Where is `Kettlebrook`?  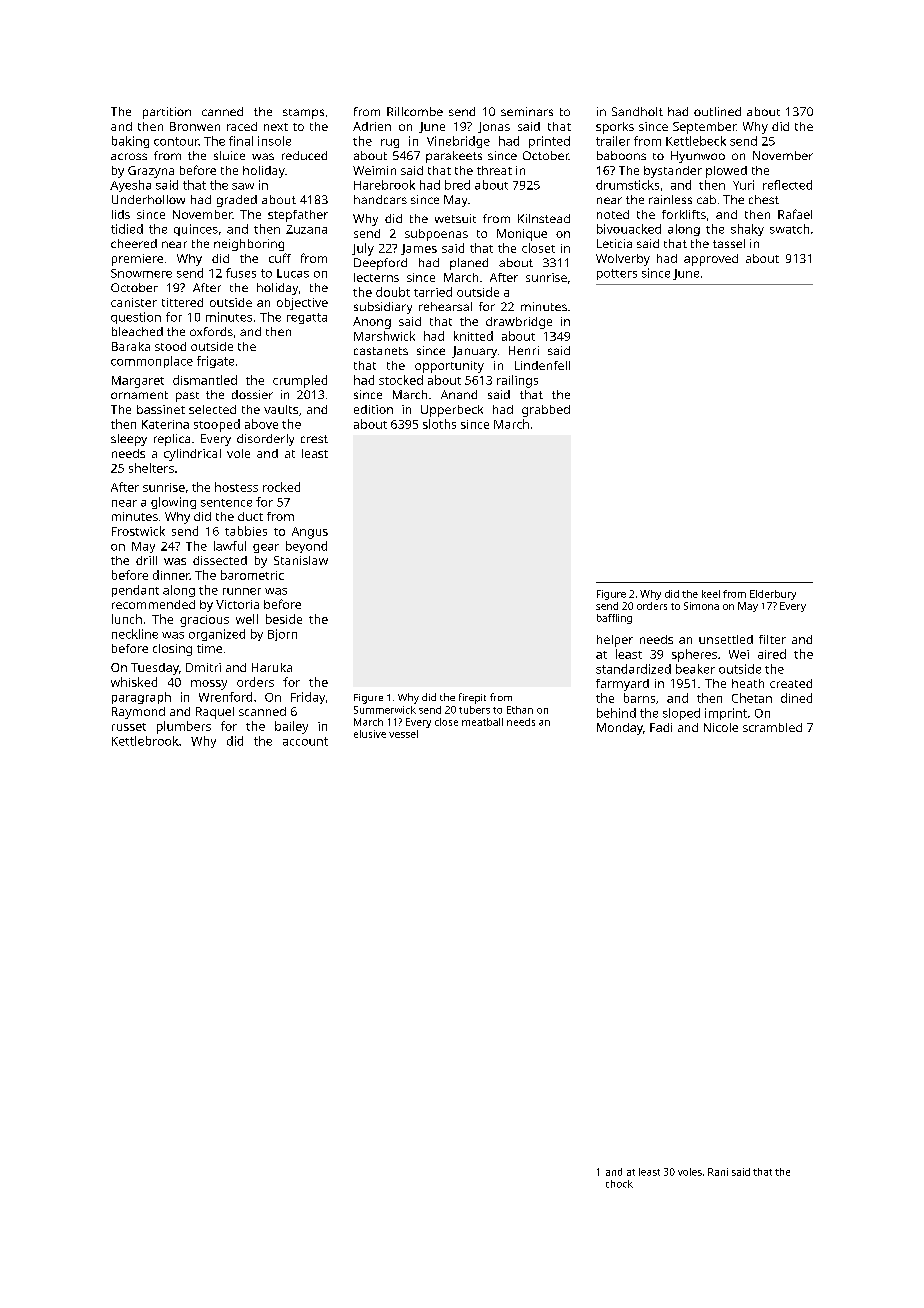 Kettlebrook is located at coordinates (145, 741).
